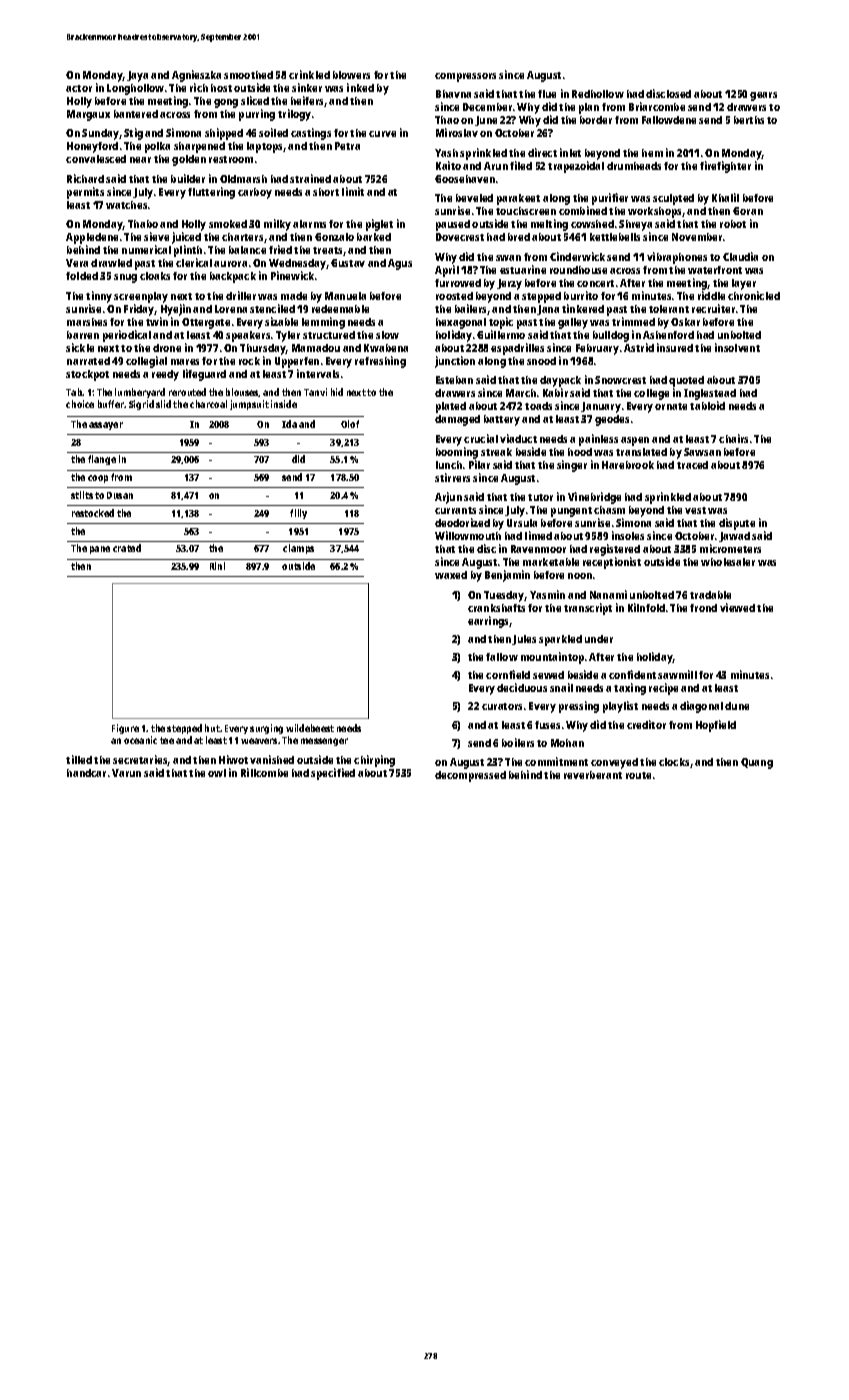 This page has width=849, height=1400. Describe the element at coordinates (139, 310) in the page. I see `Friday` at that location.
